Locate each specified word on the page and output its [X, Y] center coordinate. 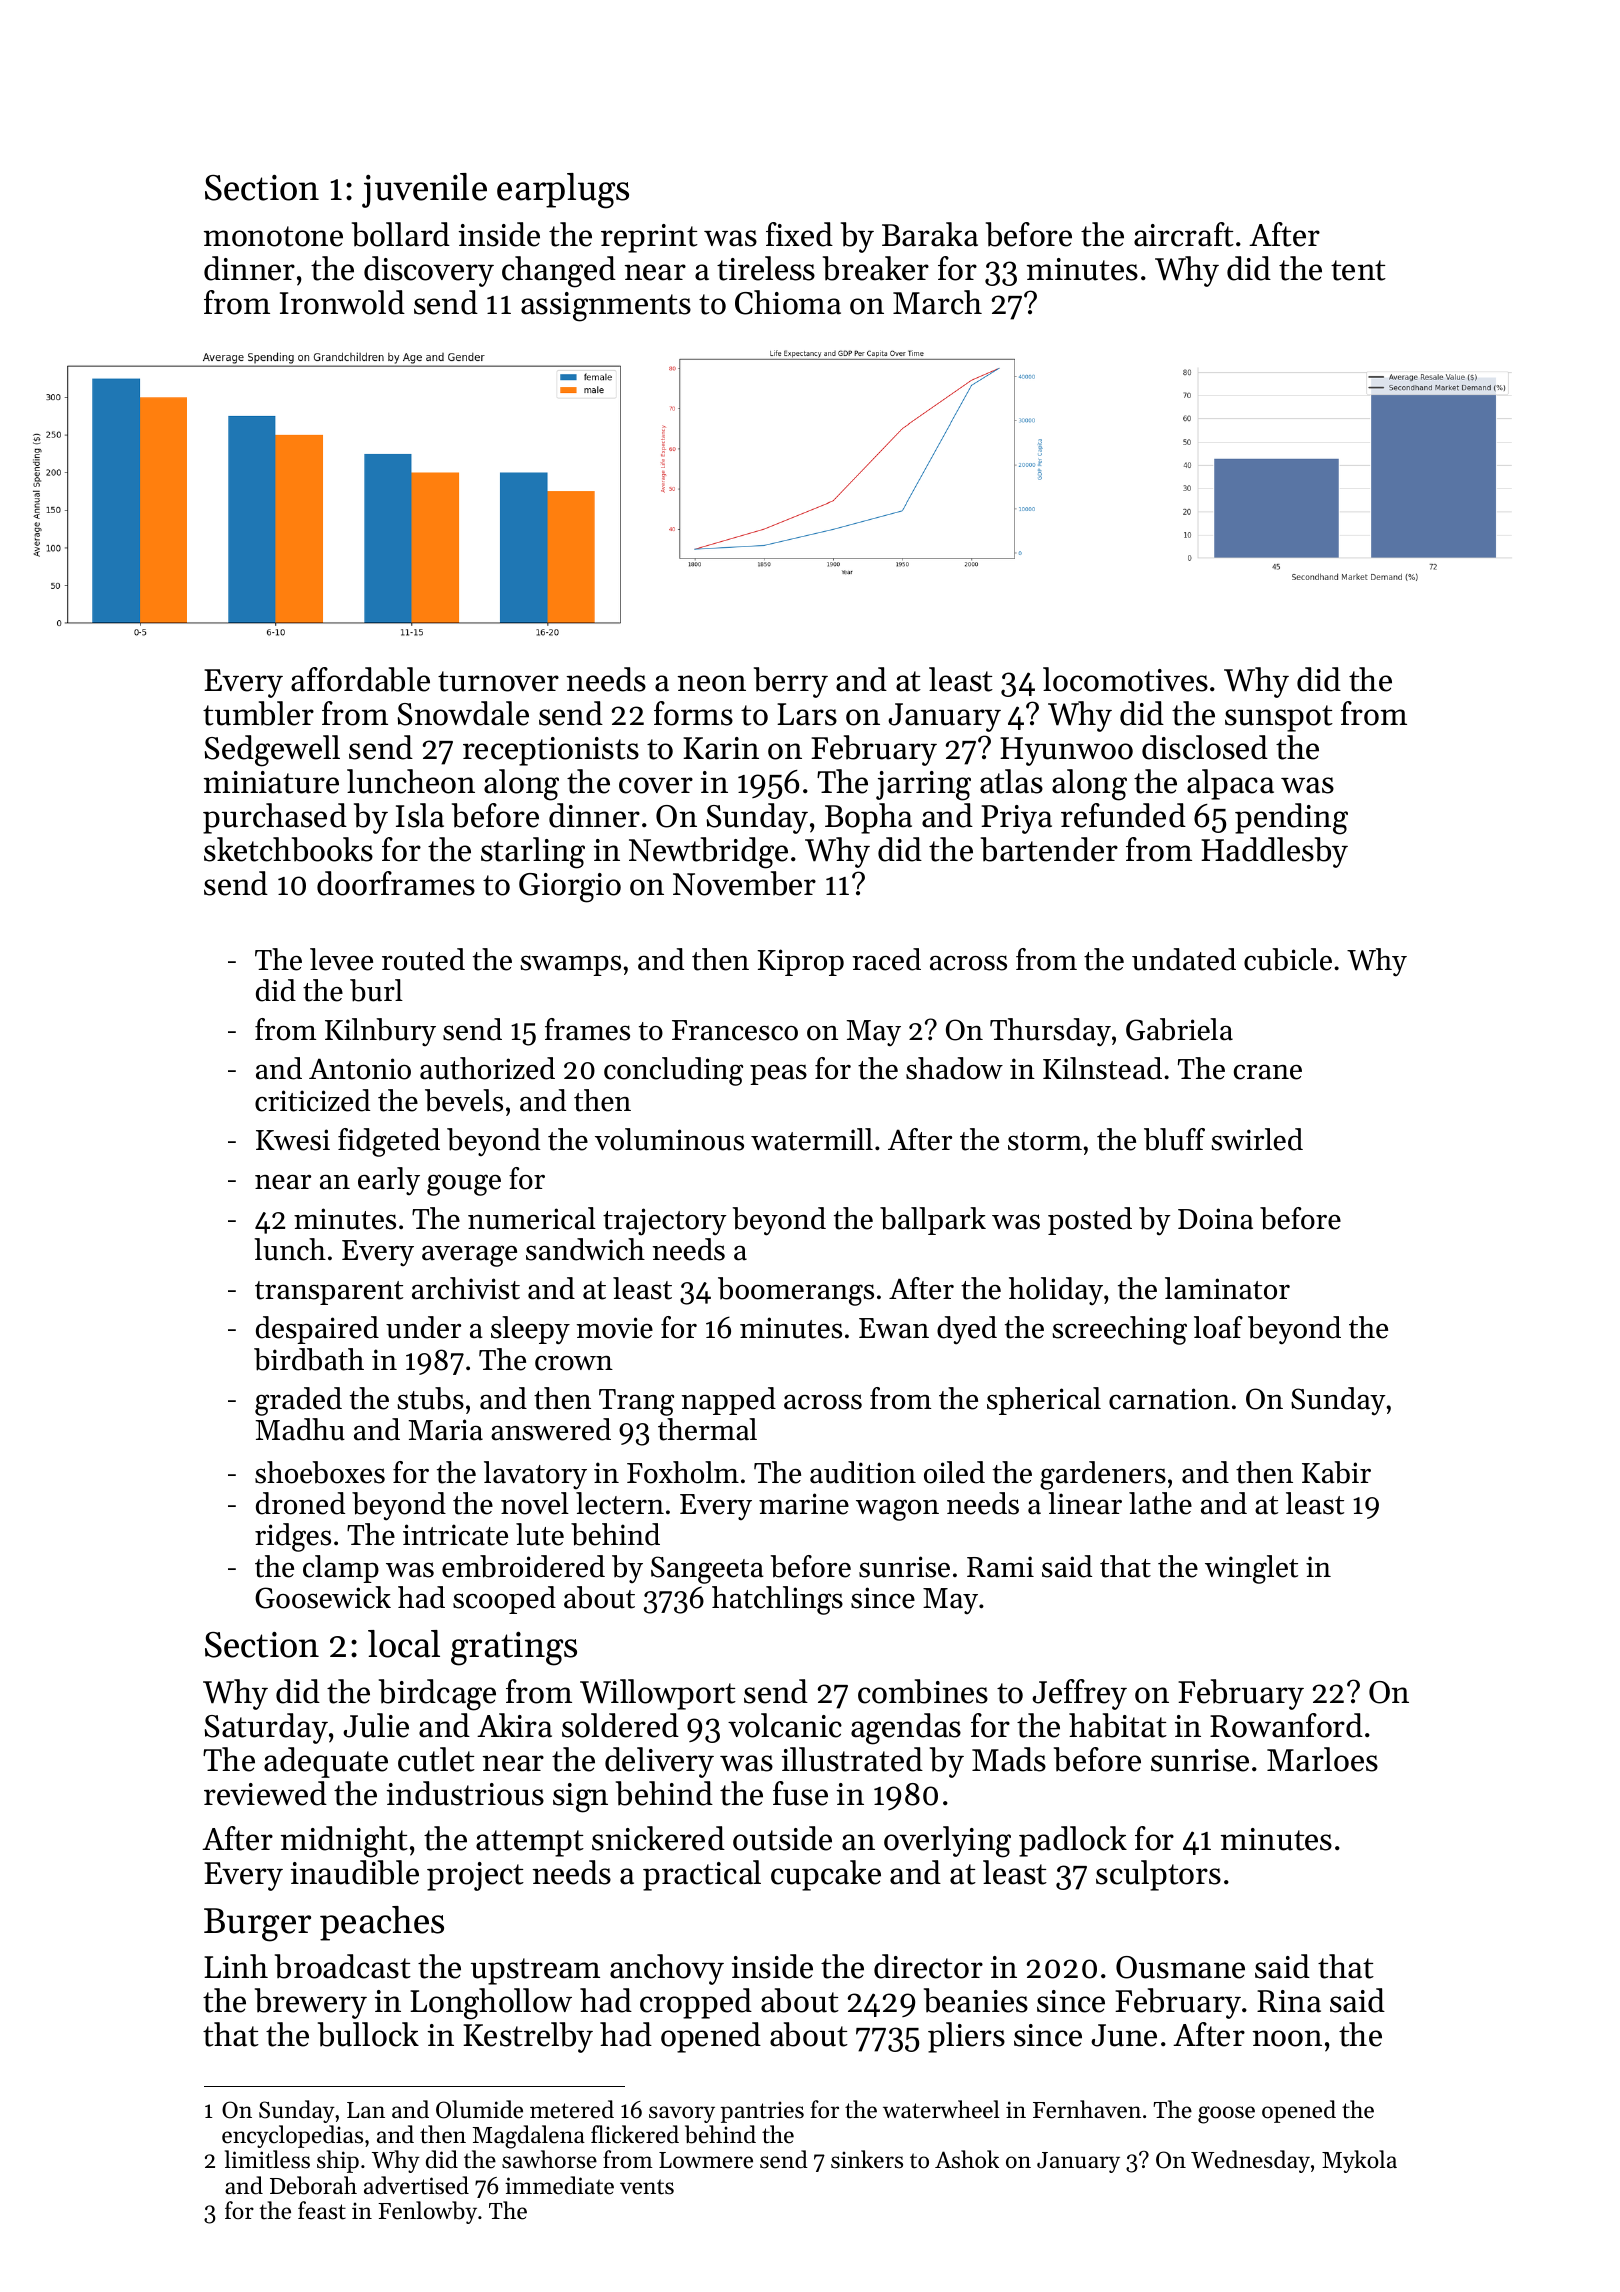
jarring [923, 786]
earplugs [563, 191]
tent [1358, 270]
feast [322, 2210]
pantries [762, 2112]
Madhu [300, 1429]
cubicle [1288, 959]
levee [341, 959]
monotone [273, 236]
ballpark [933, 1221]
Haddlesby [1274, 852]
